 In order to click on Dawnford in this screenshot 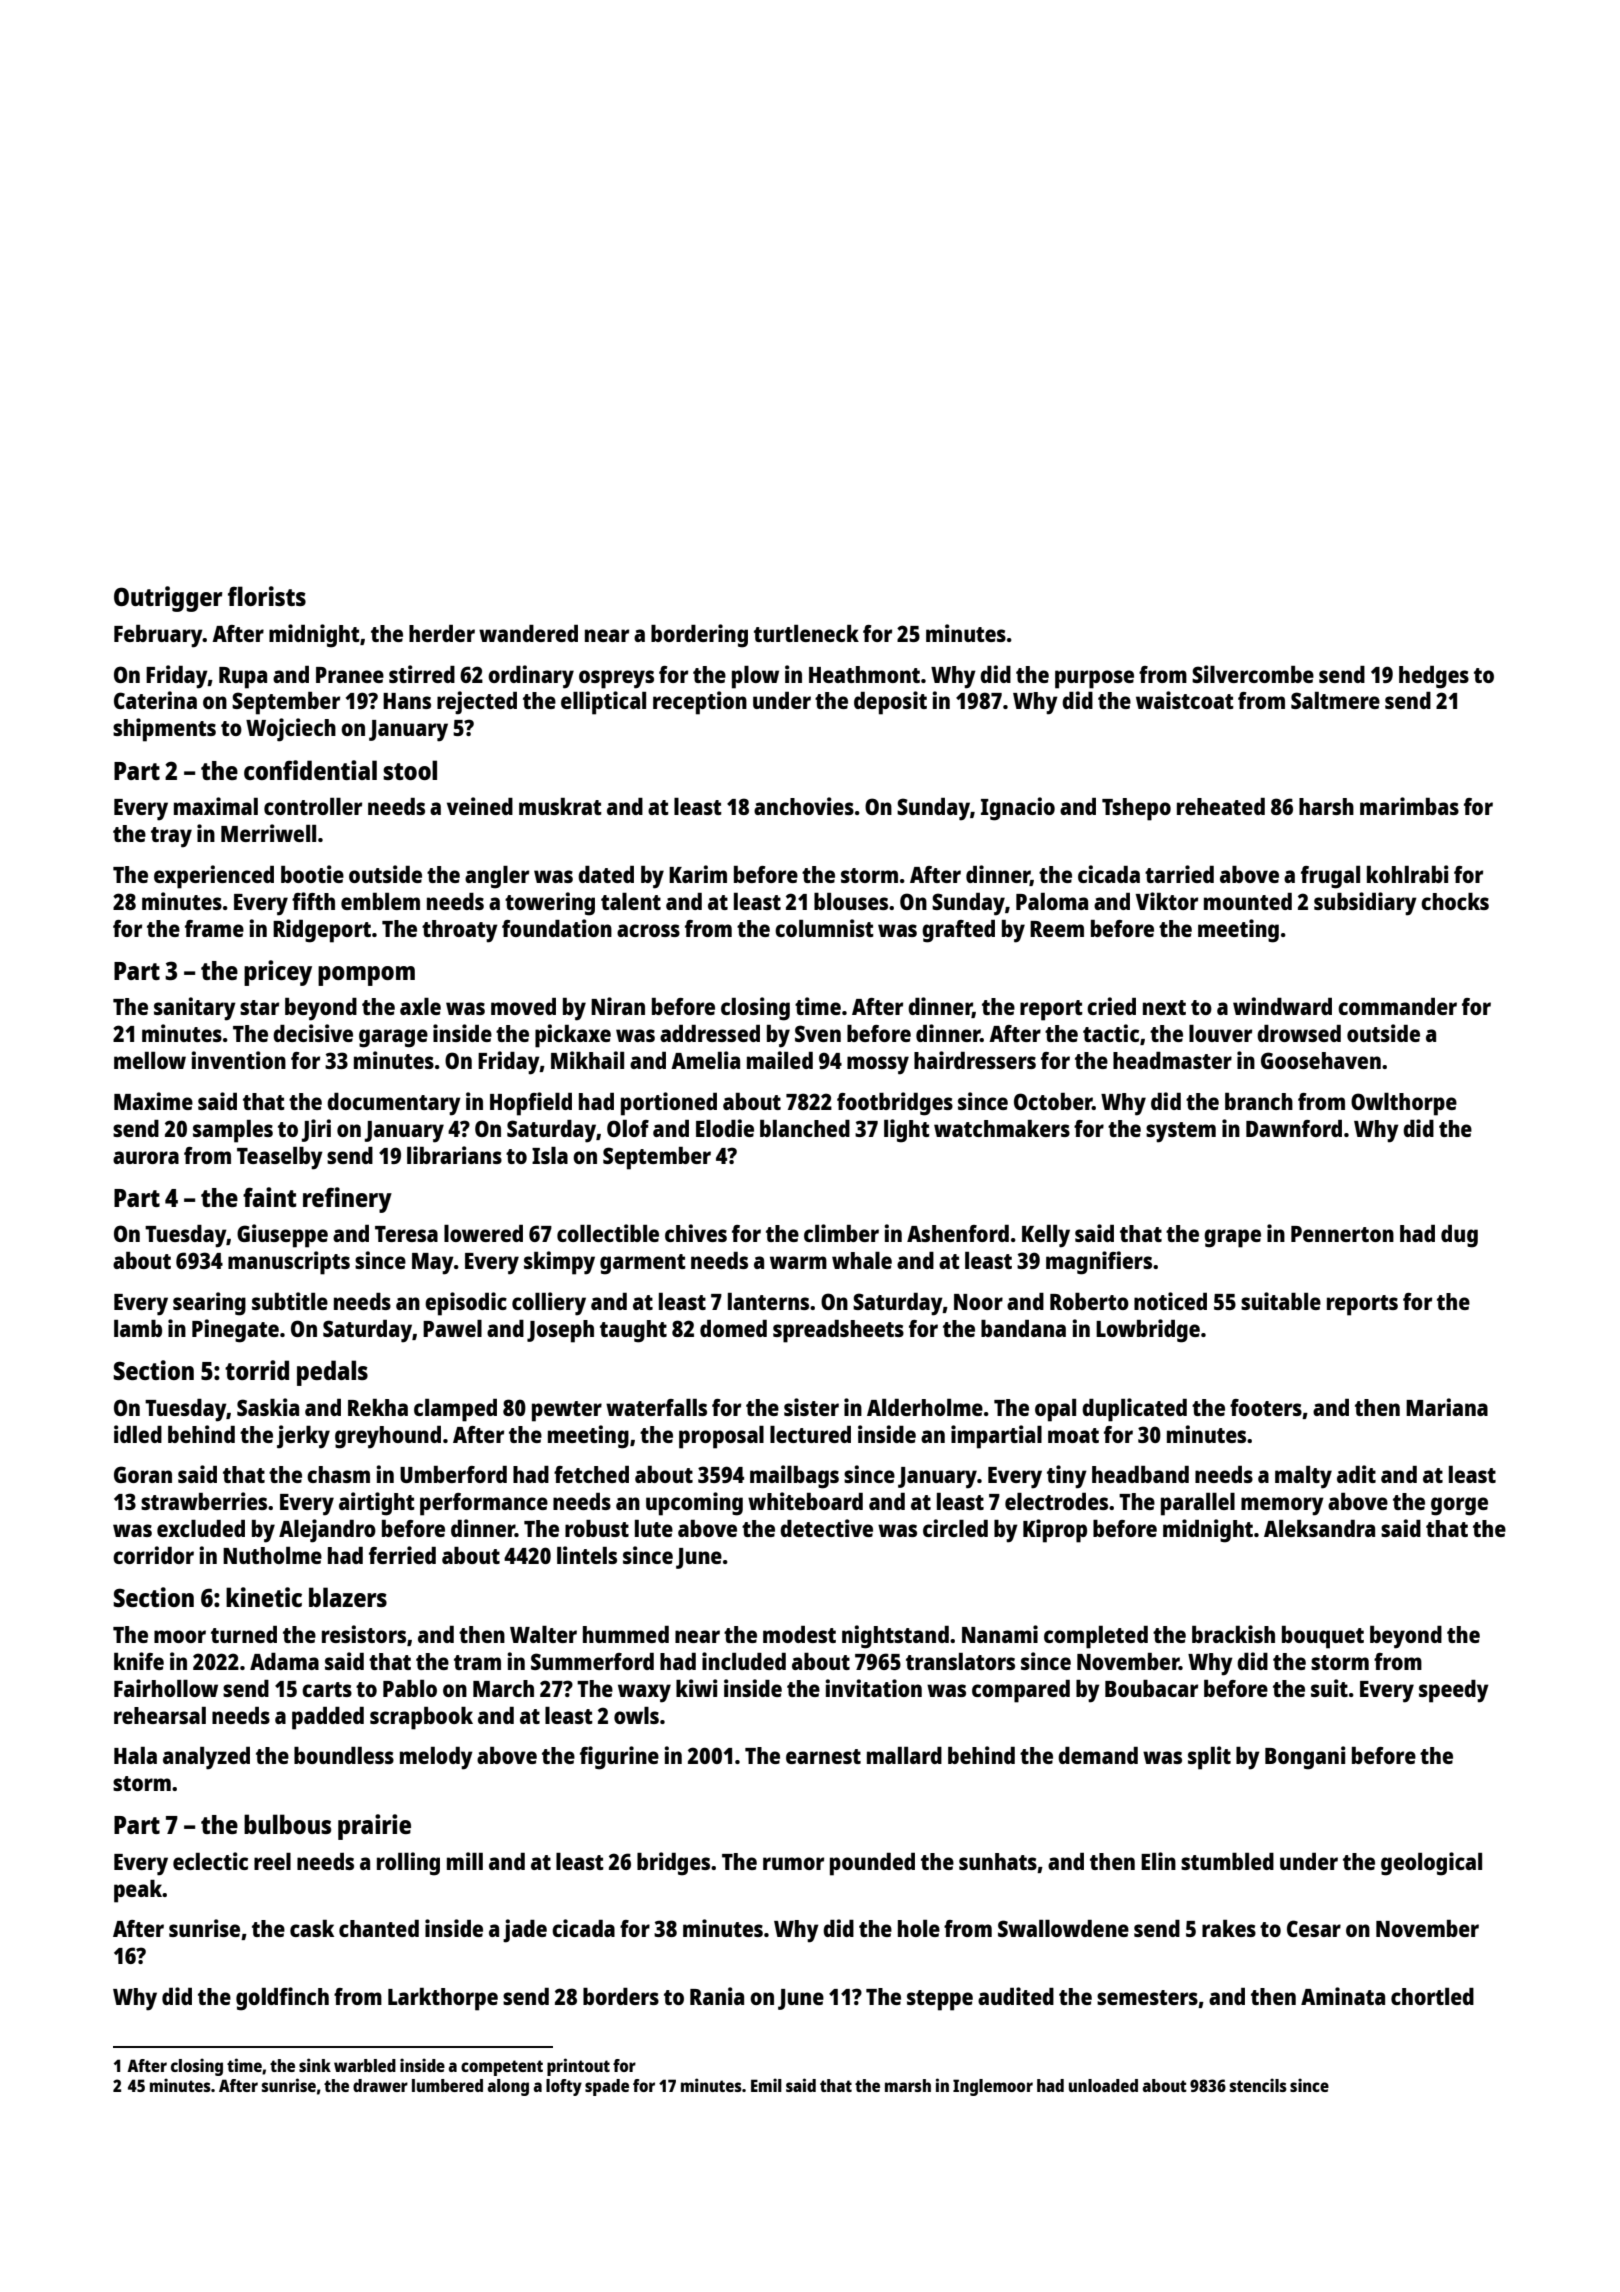, I will do `click(1294, 1128)`.
